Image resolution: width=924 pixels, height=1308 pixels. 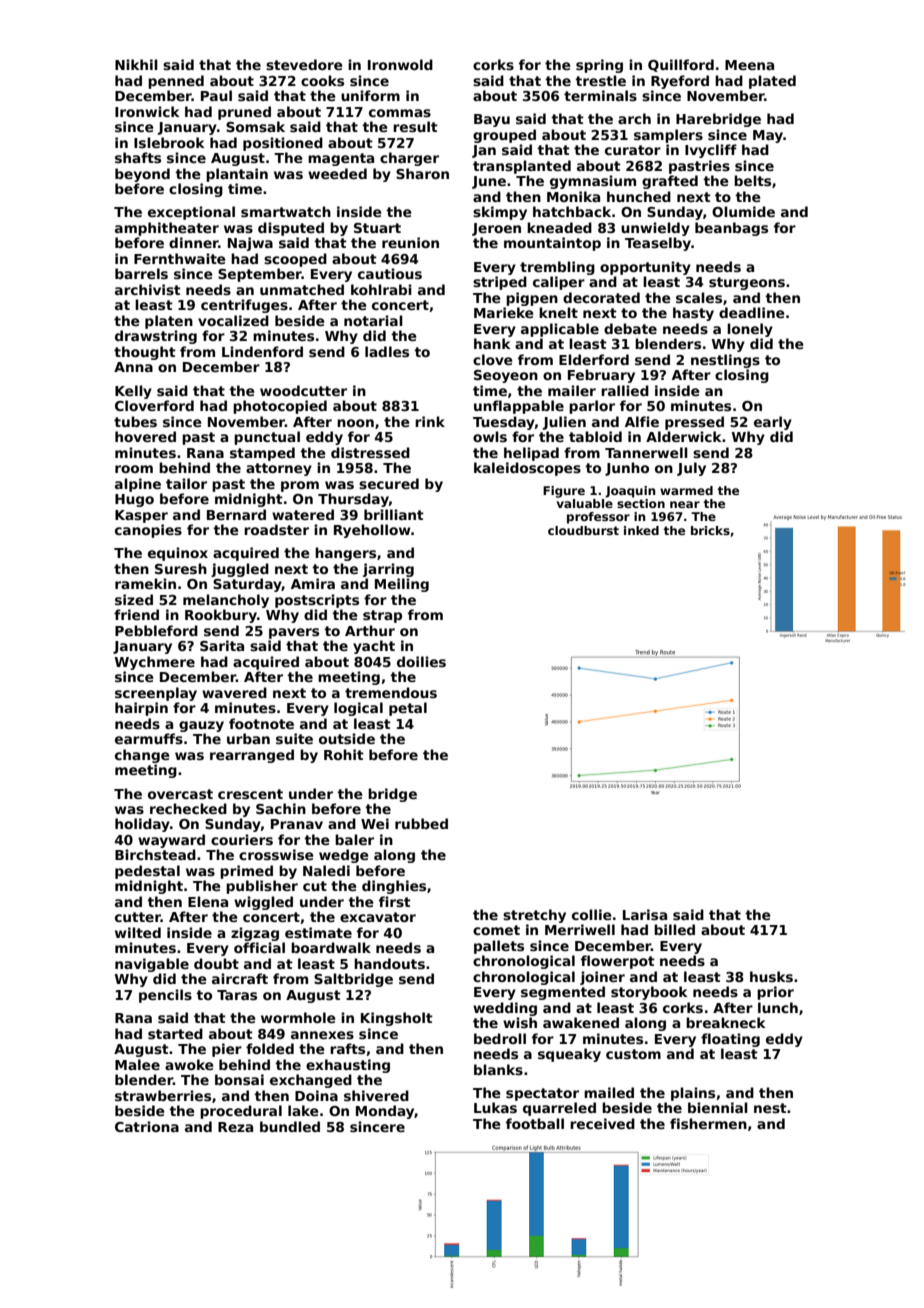 What do you see at coordinates (583, 530) in the screenshot?
I see `cloudburst` at bounding box center [583, 530].
